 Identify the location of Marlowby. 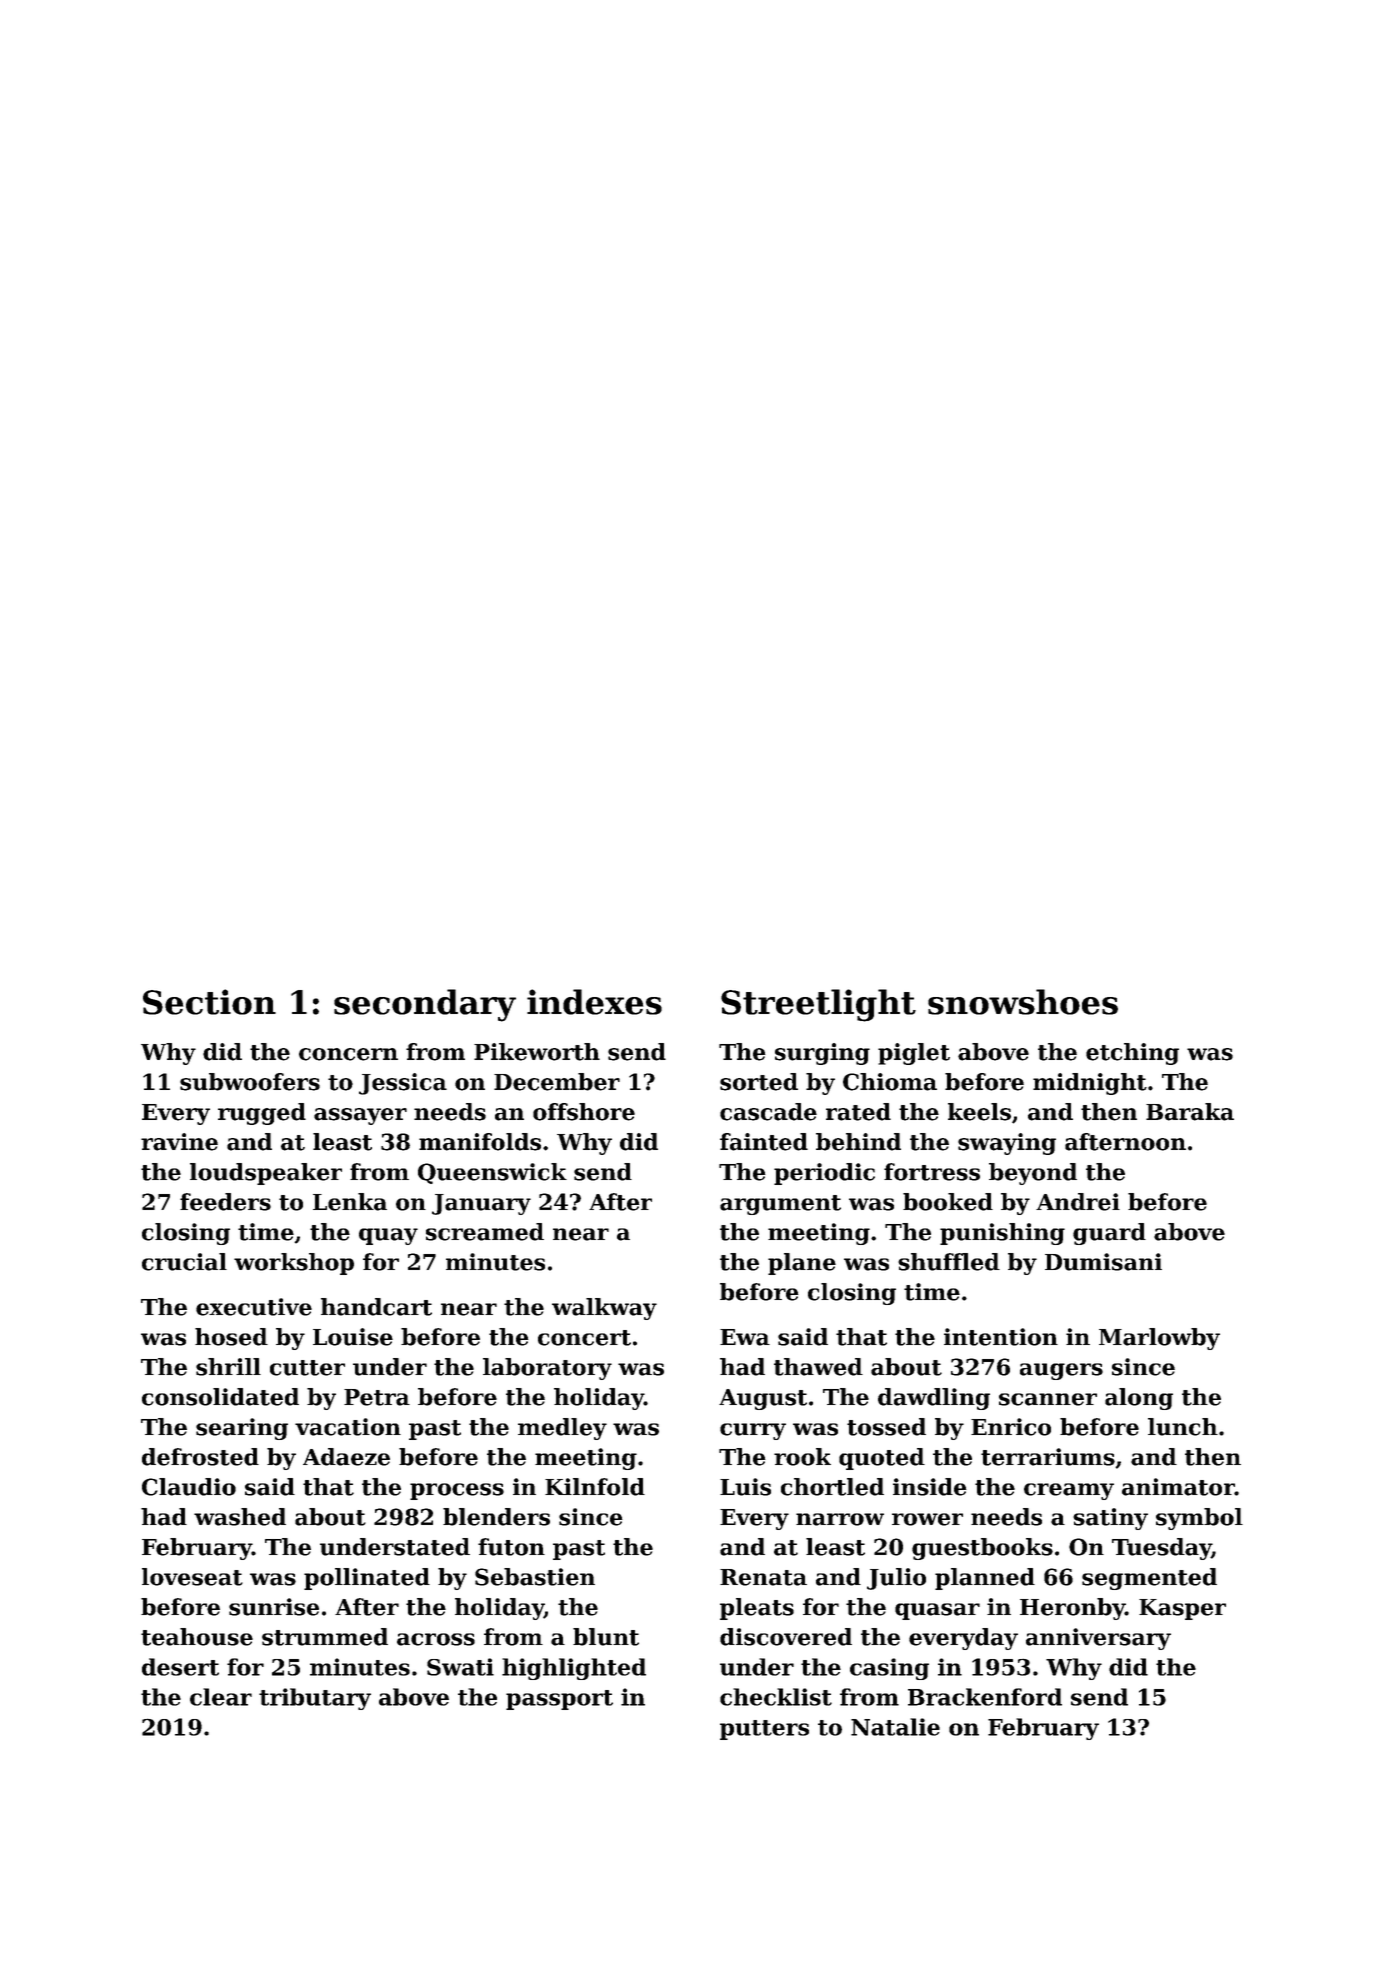
(1159, 1339).
